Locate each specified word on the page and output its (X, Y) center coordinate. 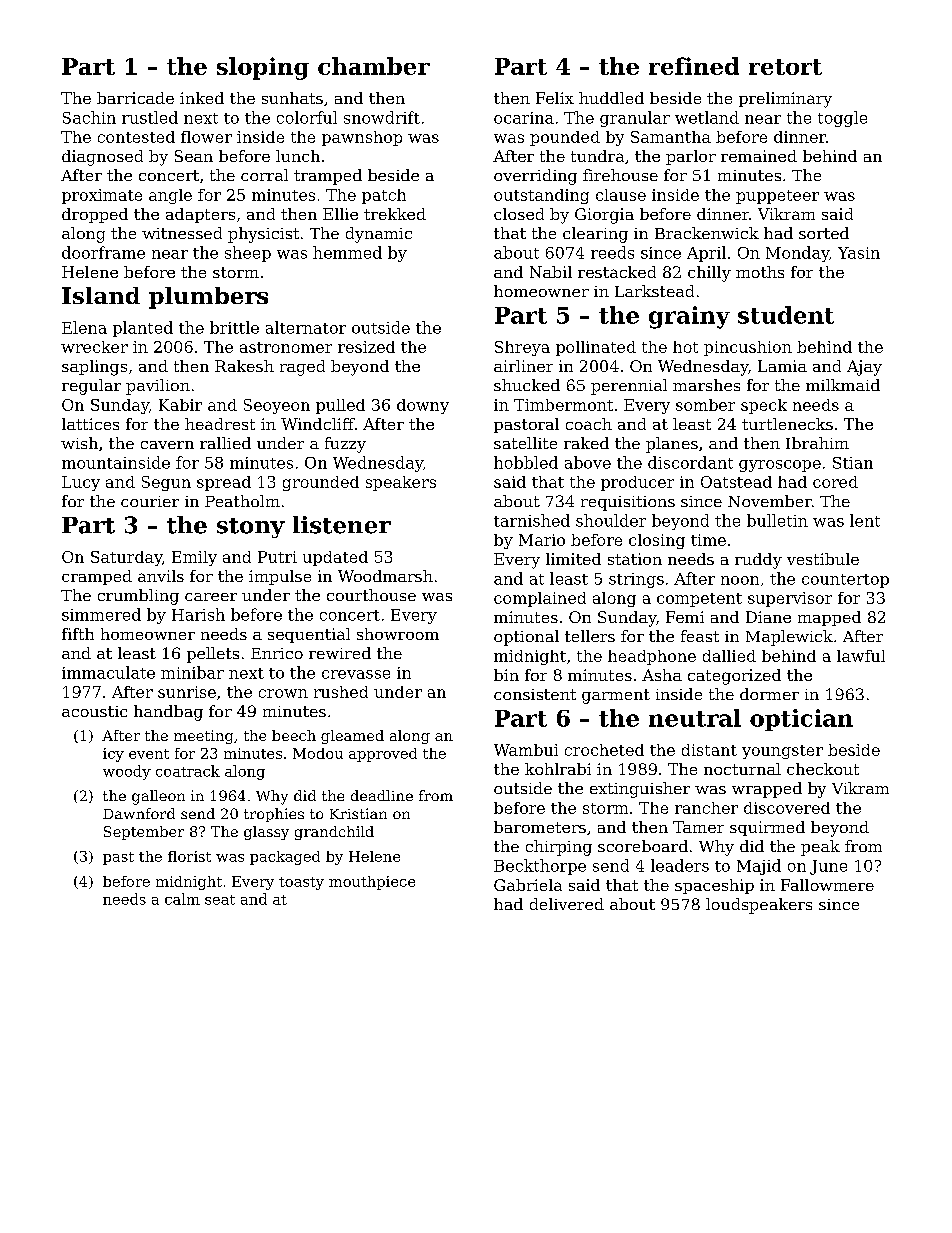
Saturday (126, 558)
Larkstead (654, 291)
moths (760, 272)
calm (182, 899)
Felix (555, 98)
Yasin (859, 253)
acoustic (94, 711)
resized (366, 347)
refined (694, 66)
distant (709, 750)
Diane (768, 617)
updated (335, 558)
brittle (234, 327)
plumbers (208, 298)
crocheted (604, 750)
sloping (263, 68)
